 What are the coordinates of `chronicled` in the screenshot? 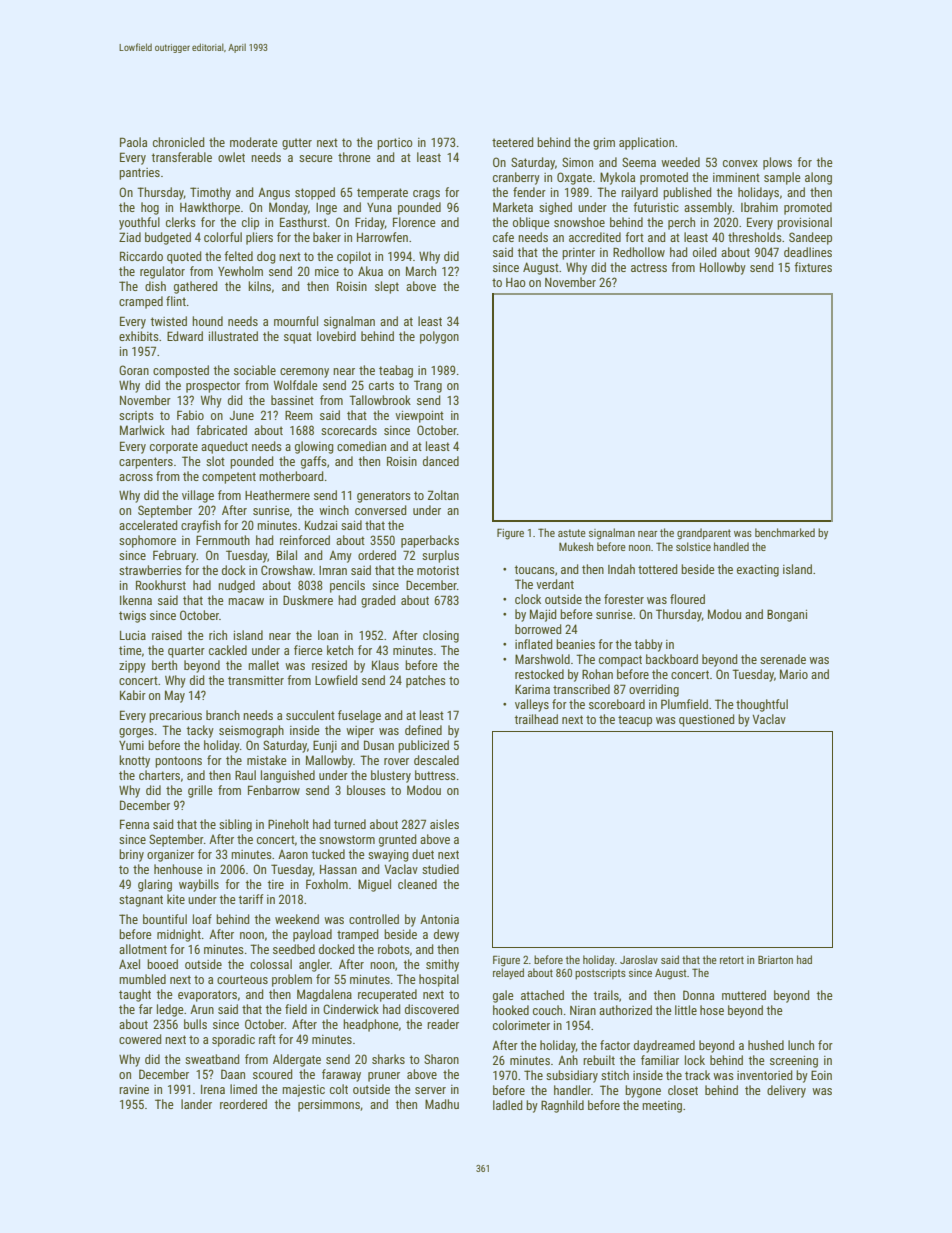 It's located at (179, 142).
